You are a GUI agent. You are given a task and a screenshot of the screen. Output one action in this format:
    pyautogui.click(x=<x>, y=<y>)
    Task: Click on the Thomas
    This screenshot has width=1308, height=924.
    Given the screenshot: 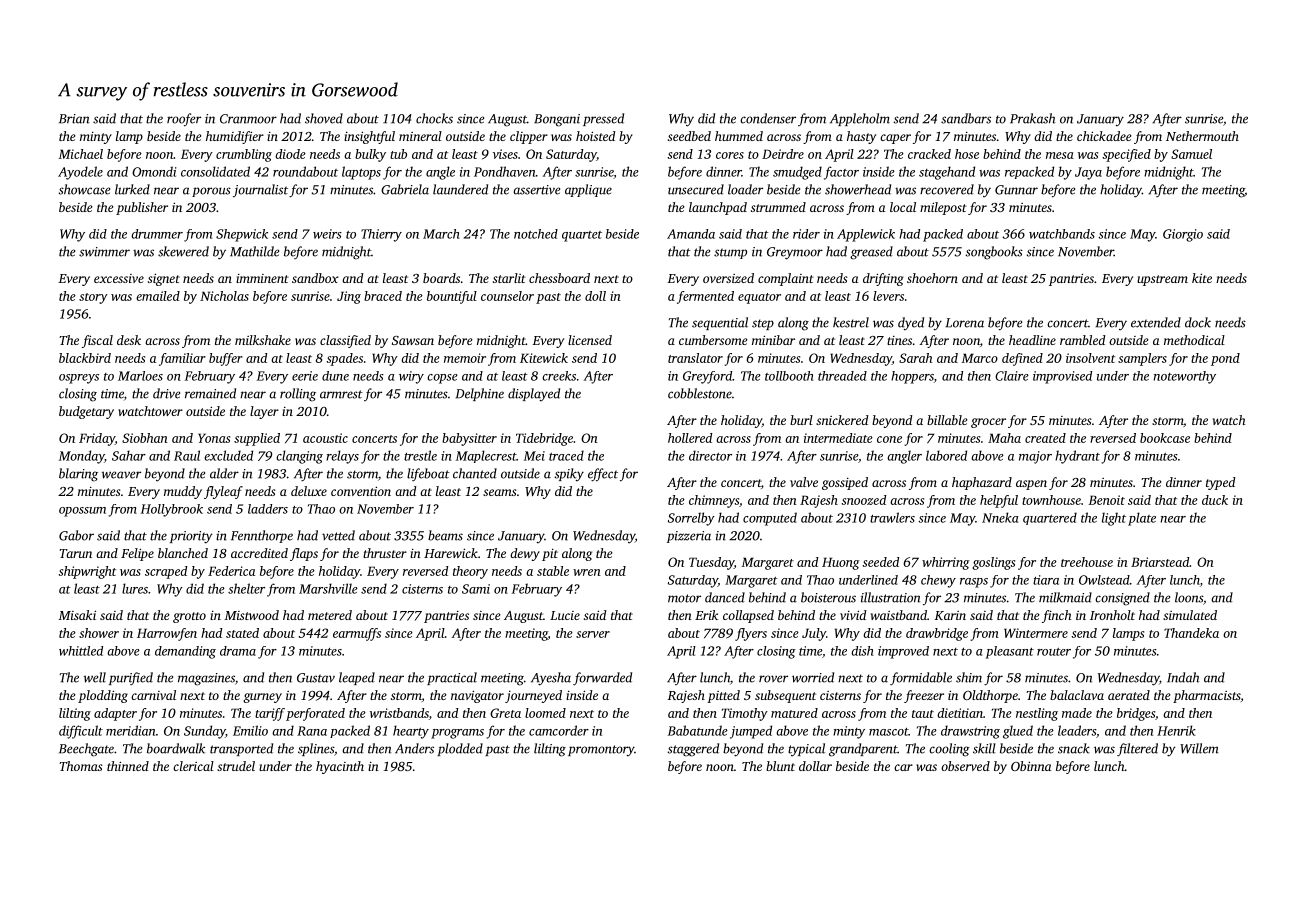 What is the action you would take?
    pyautogui.click(x=81, y=766)
